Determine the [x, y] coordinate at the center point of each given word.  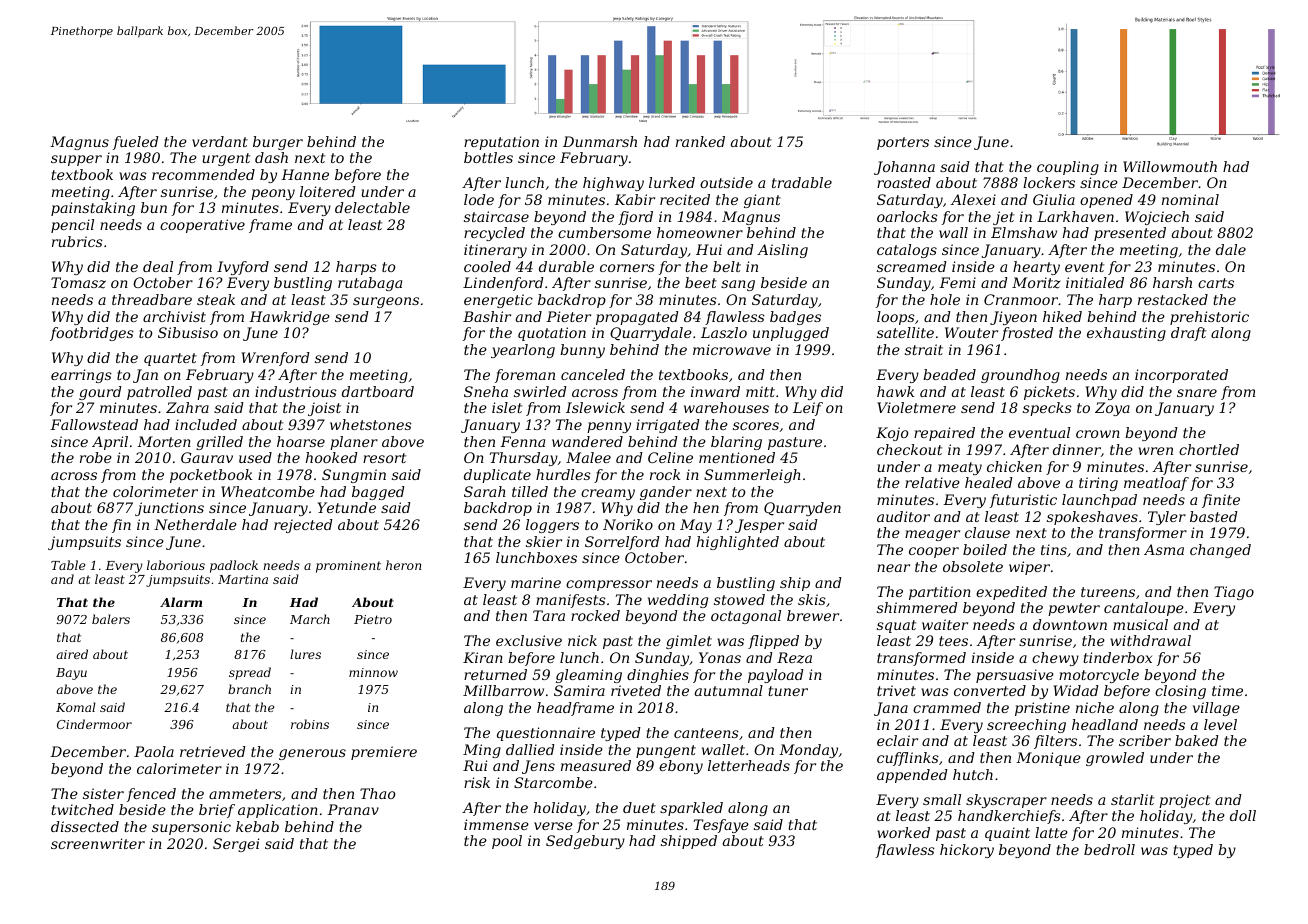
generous [312, 754]
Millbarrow [503, 690]
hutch [973, 774]
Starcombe [553, 782]
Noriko [628, 524]
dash [271, 157]
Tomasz [78, 283]
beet [701, 282]
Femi [957, 282]
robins [310, 724]
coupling [1068, 168]
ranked [700, 141]
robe [96, 457]
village [1216, 709]
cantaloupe [1144, 609]
